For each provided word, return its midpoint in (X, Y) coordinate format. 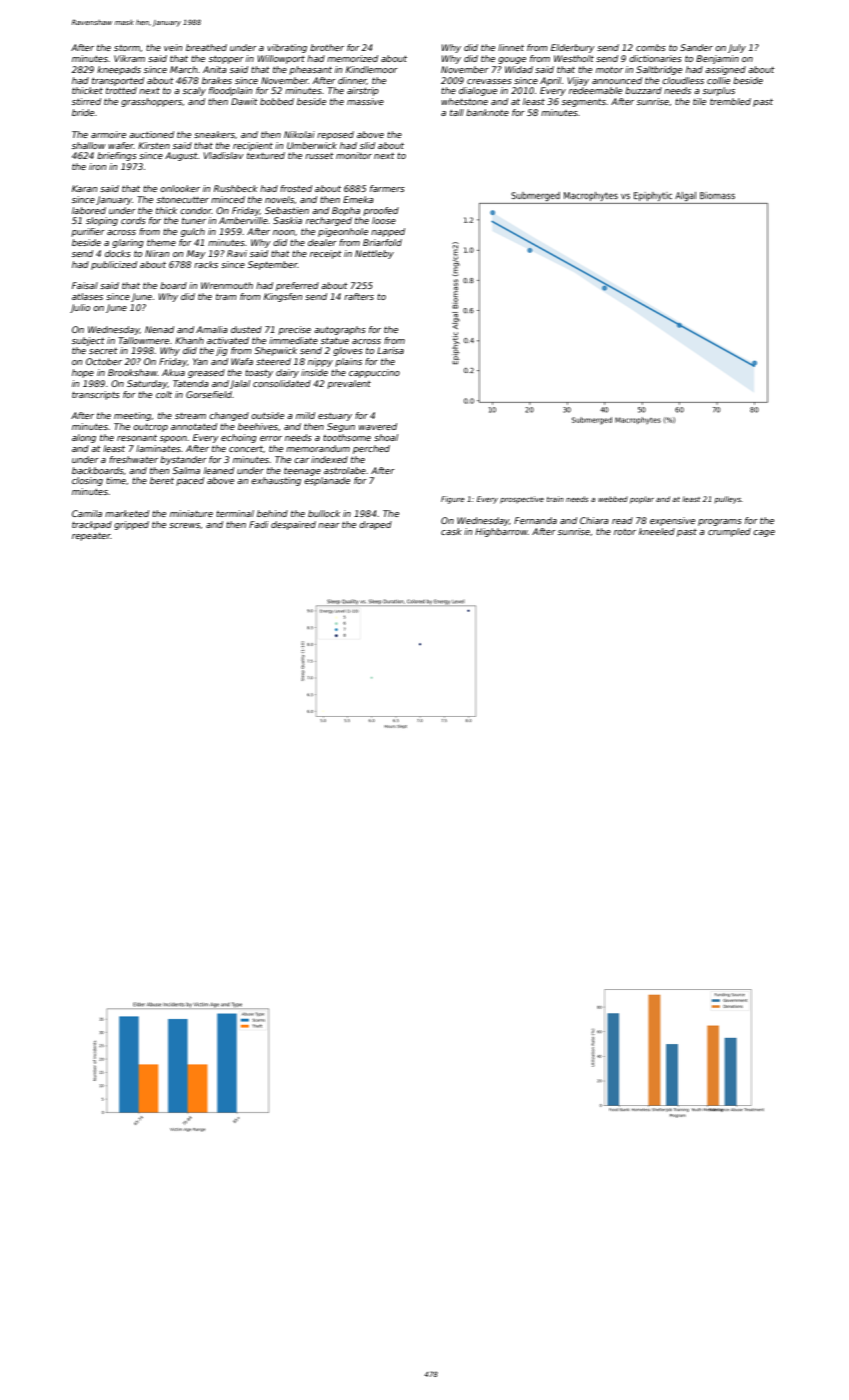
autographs (340, 330)
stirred (86, 101)
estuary (335, 417)
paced (190, 481)
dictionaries (655, 58)
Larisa (390, 350)
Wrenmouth (227, 285)
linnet (511, 47)
